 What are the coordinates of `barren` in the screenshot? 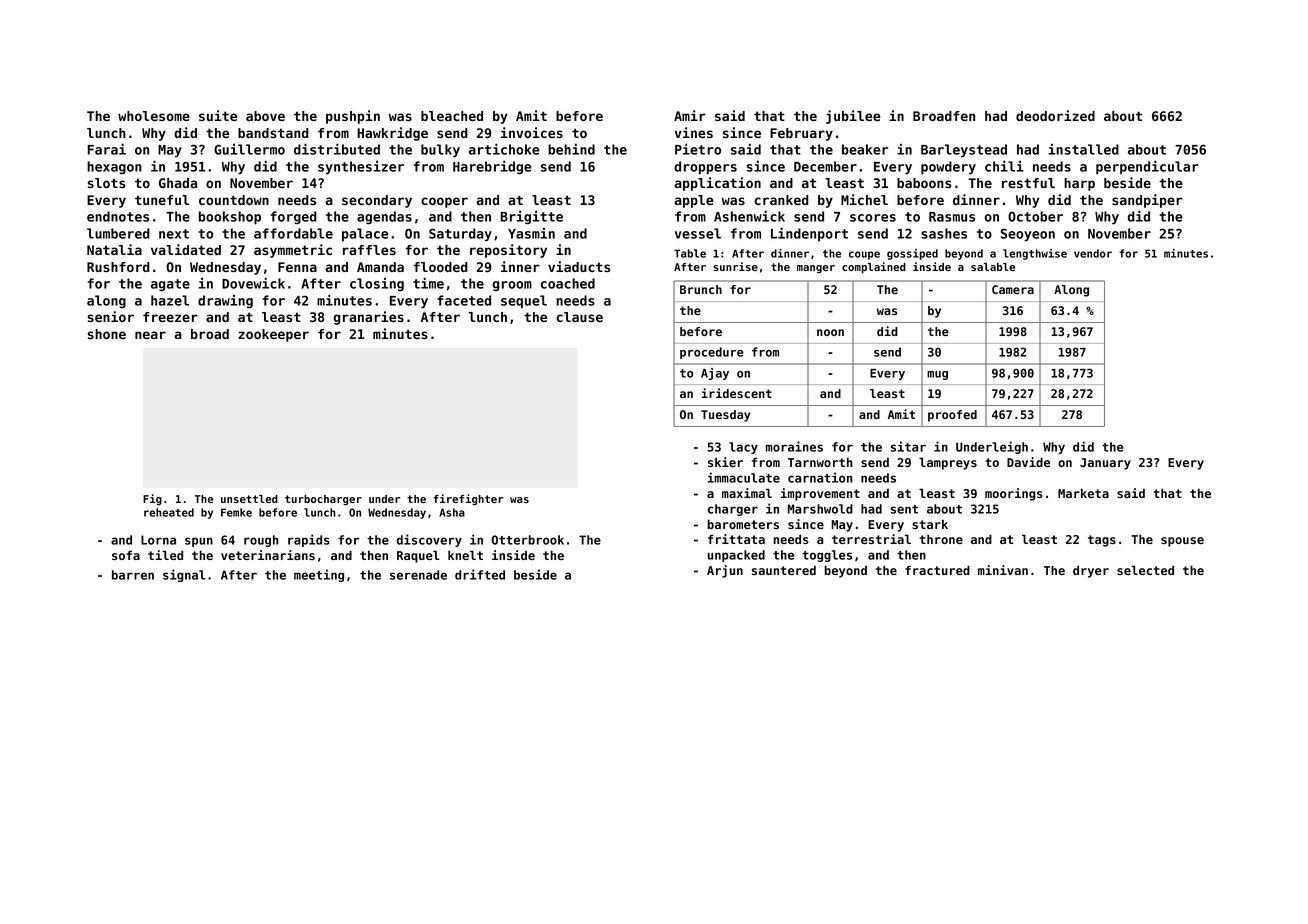 It's located at (133, 575).
